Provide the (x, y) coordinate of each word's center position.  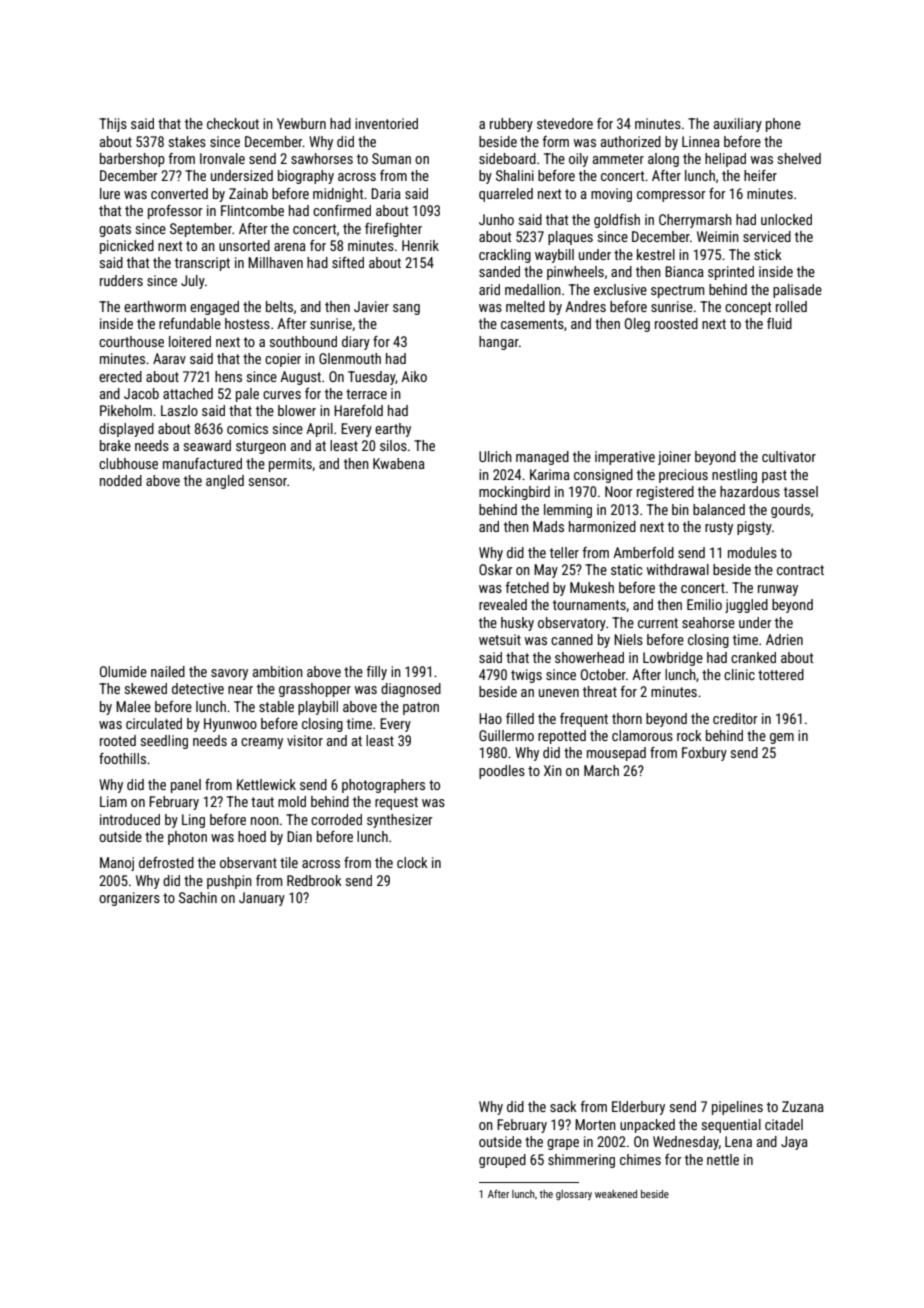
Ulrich (495, 456)
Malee (133, 706)
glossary (574, 1195)
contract (800, 570)
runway (778, 590)
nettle (723, 1159)
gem (782, 738)
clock (412, 862)
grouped (502, 1161)
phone (783, 125)
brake (115, 445)
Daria (386, 193)
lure (110, 193)
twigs (526, 676)
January (262, 899)
